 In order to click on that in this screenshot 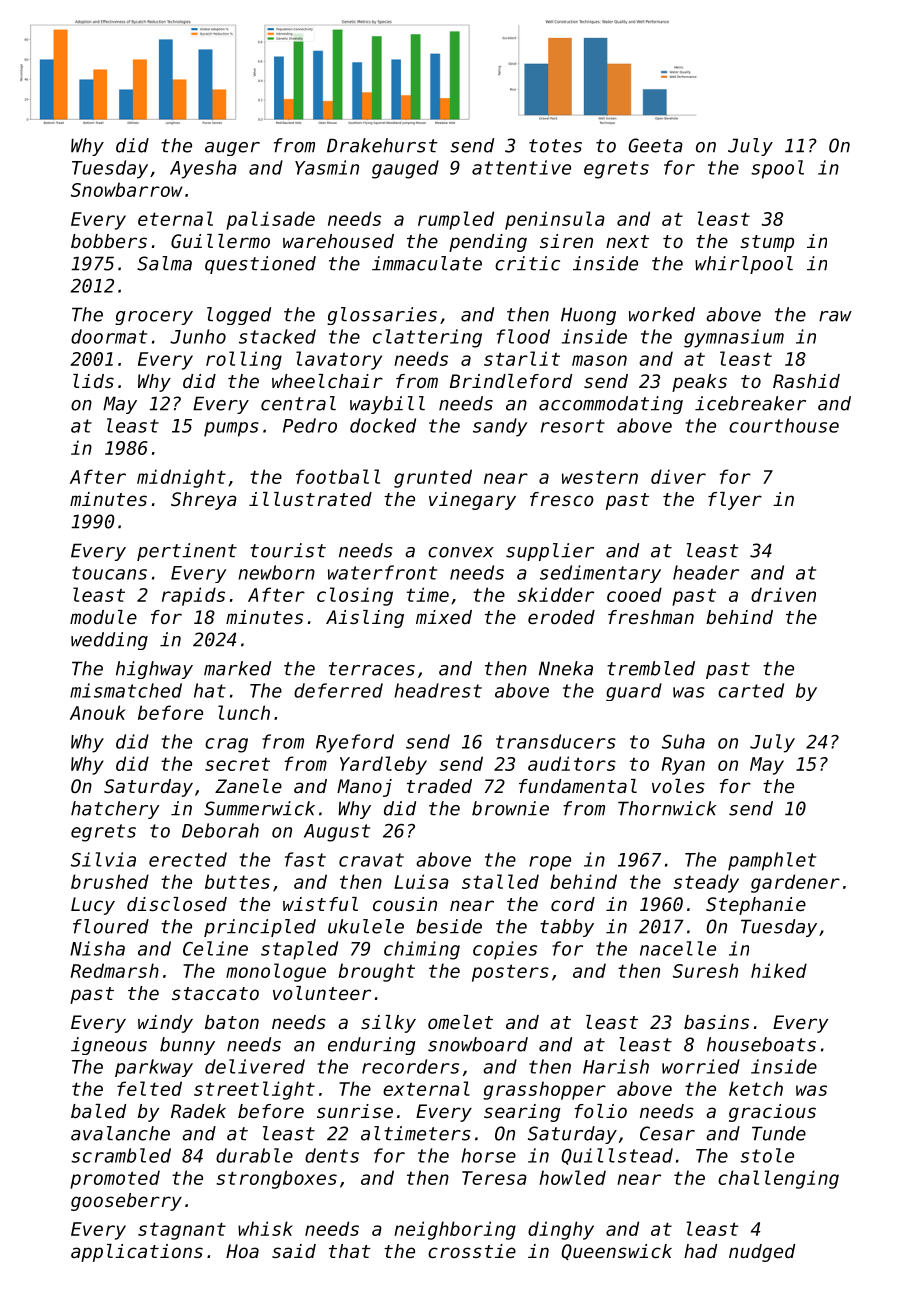, I will do `click(350, 1251)`.
